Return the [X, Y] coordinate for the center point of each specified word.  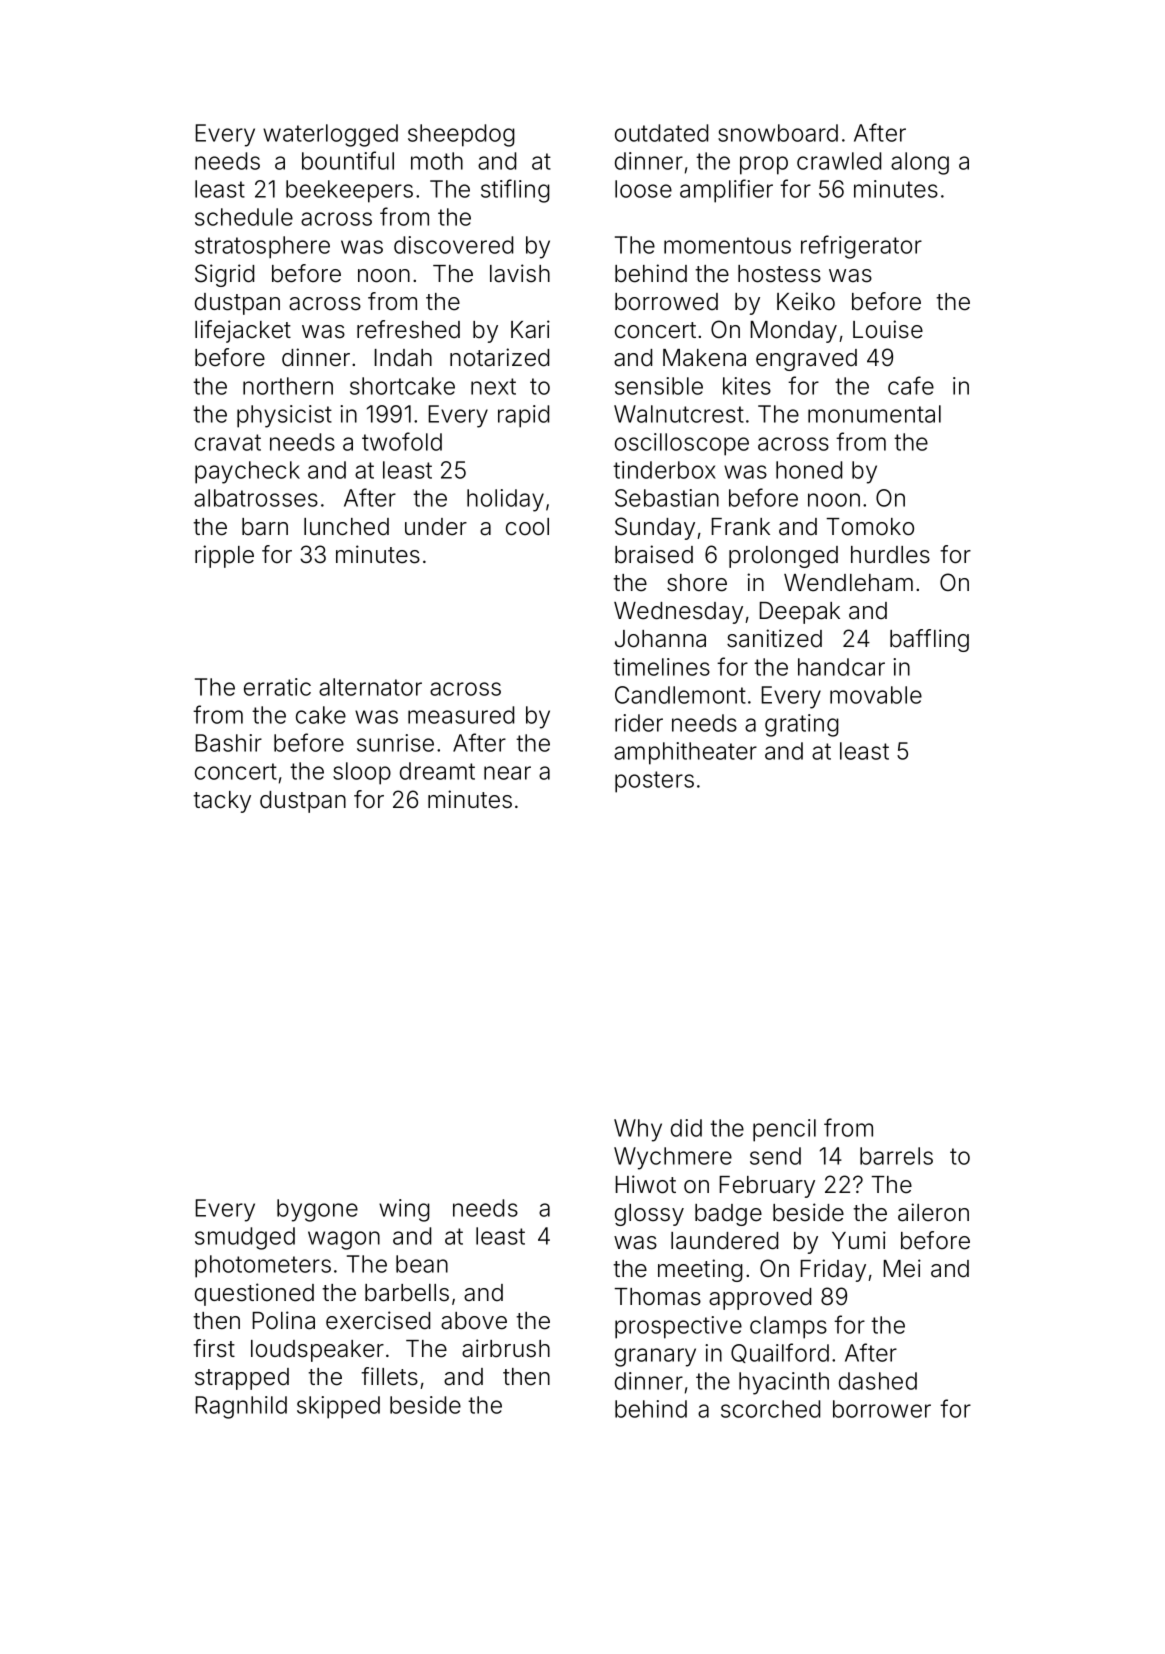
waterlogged [330, 135]
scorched [770, 1409]
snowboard [778, 133]
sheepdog [461, 135]
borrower [882, 1409]
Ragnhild [241, 1407]
